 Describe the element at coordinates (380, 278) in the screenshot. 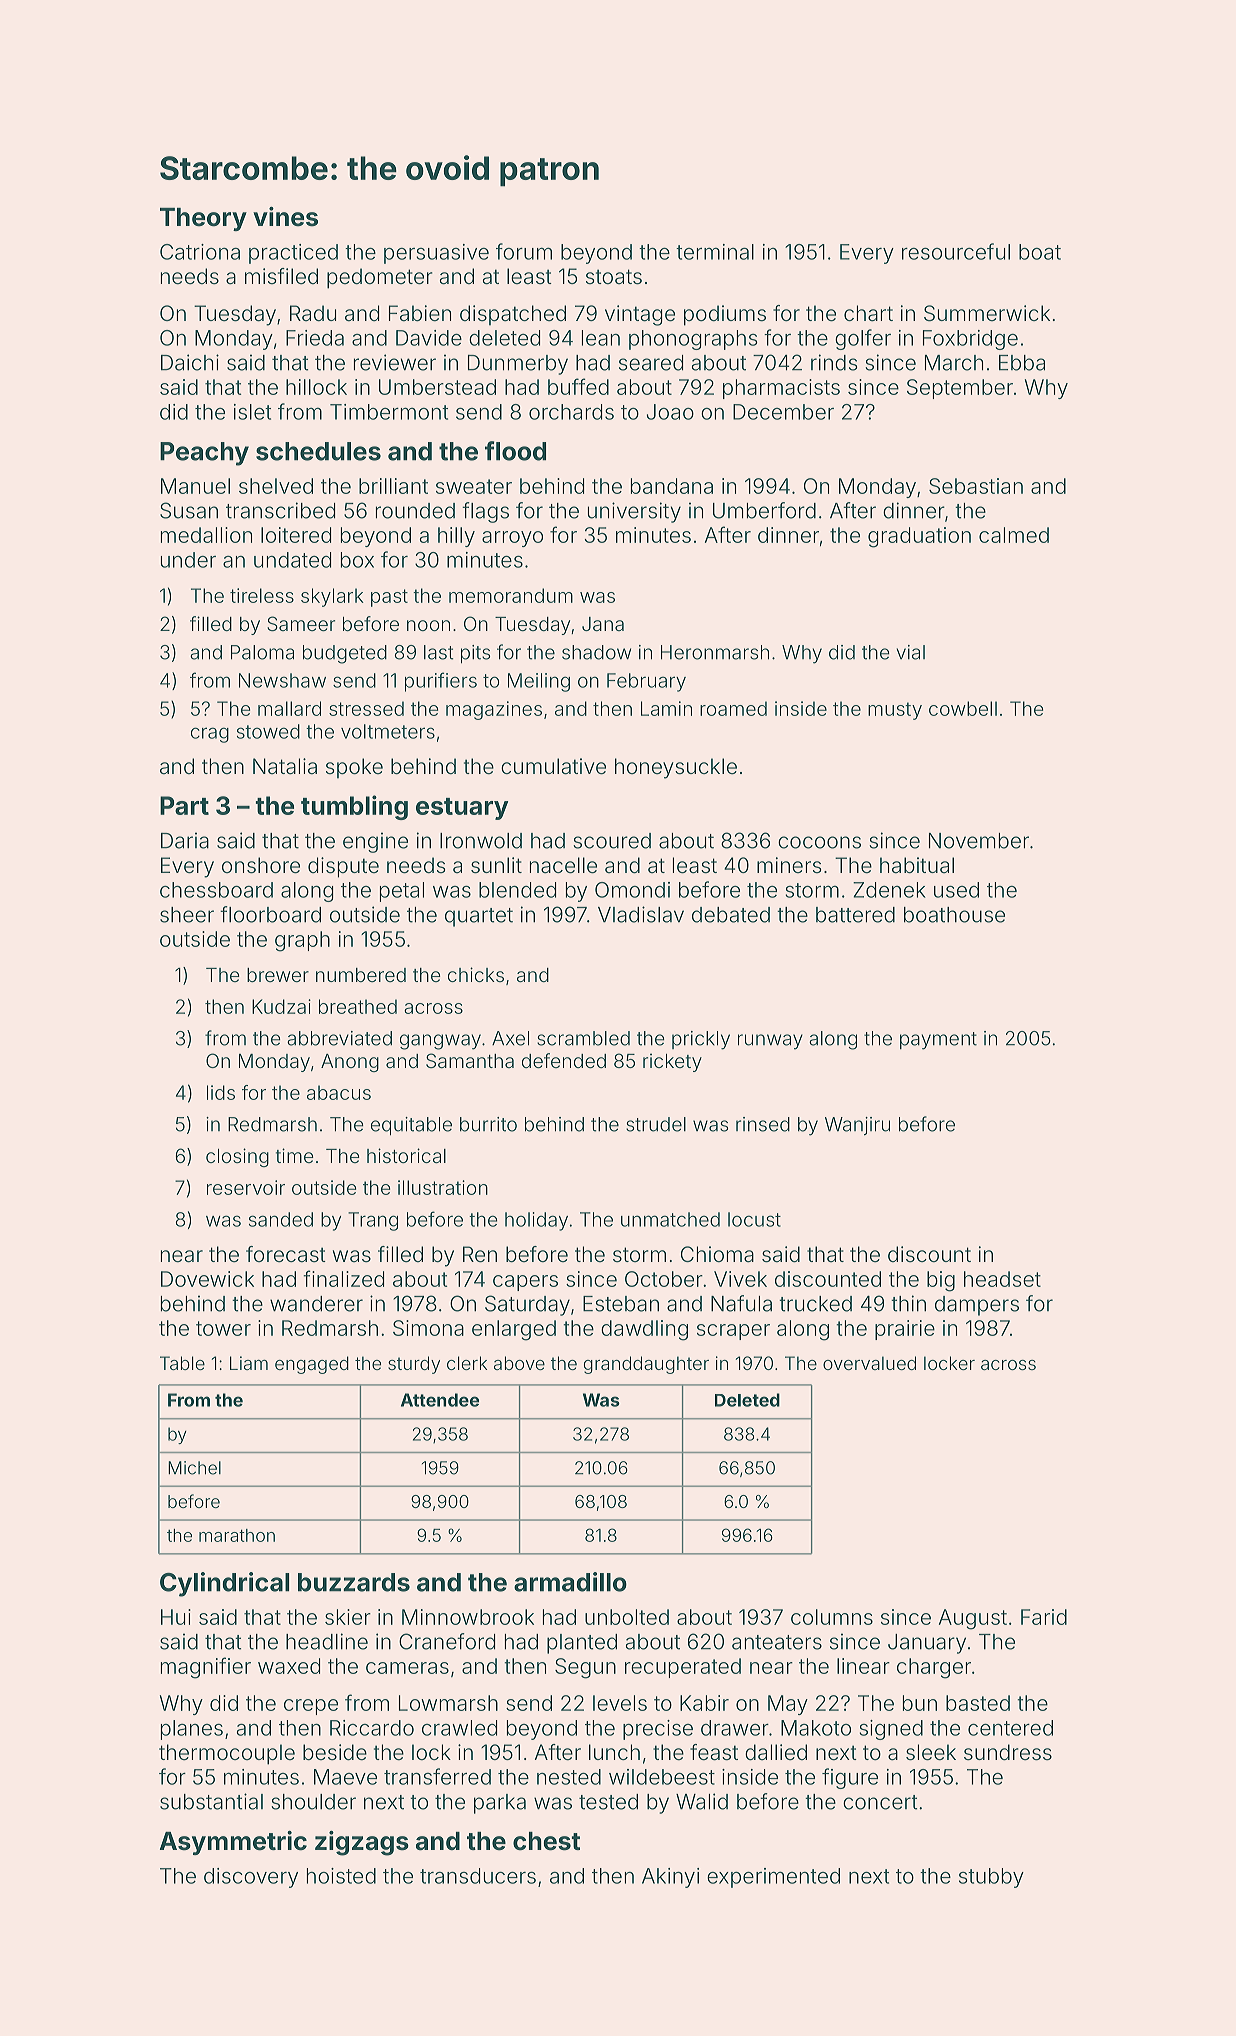

I see `pedometer` at that location.
